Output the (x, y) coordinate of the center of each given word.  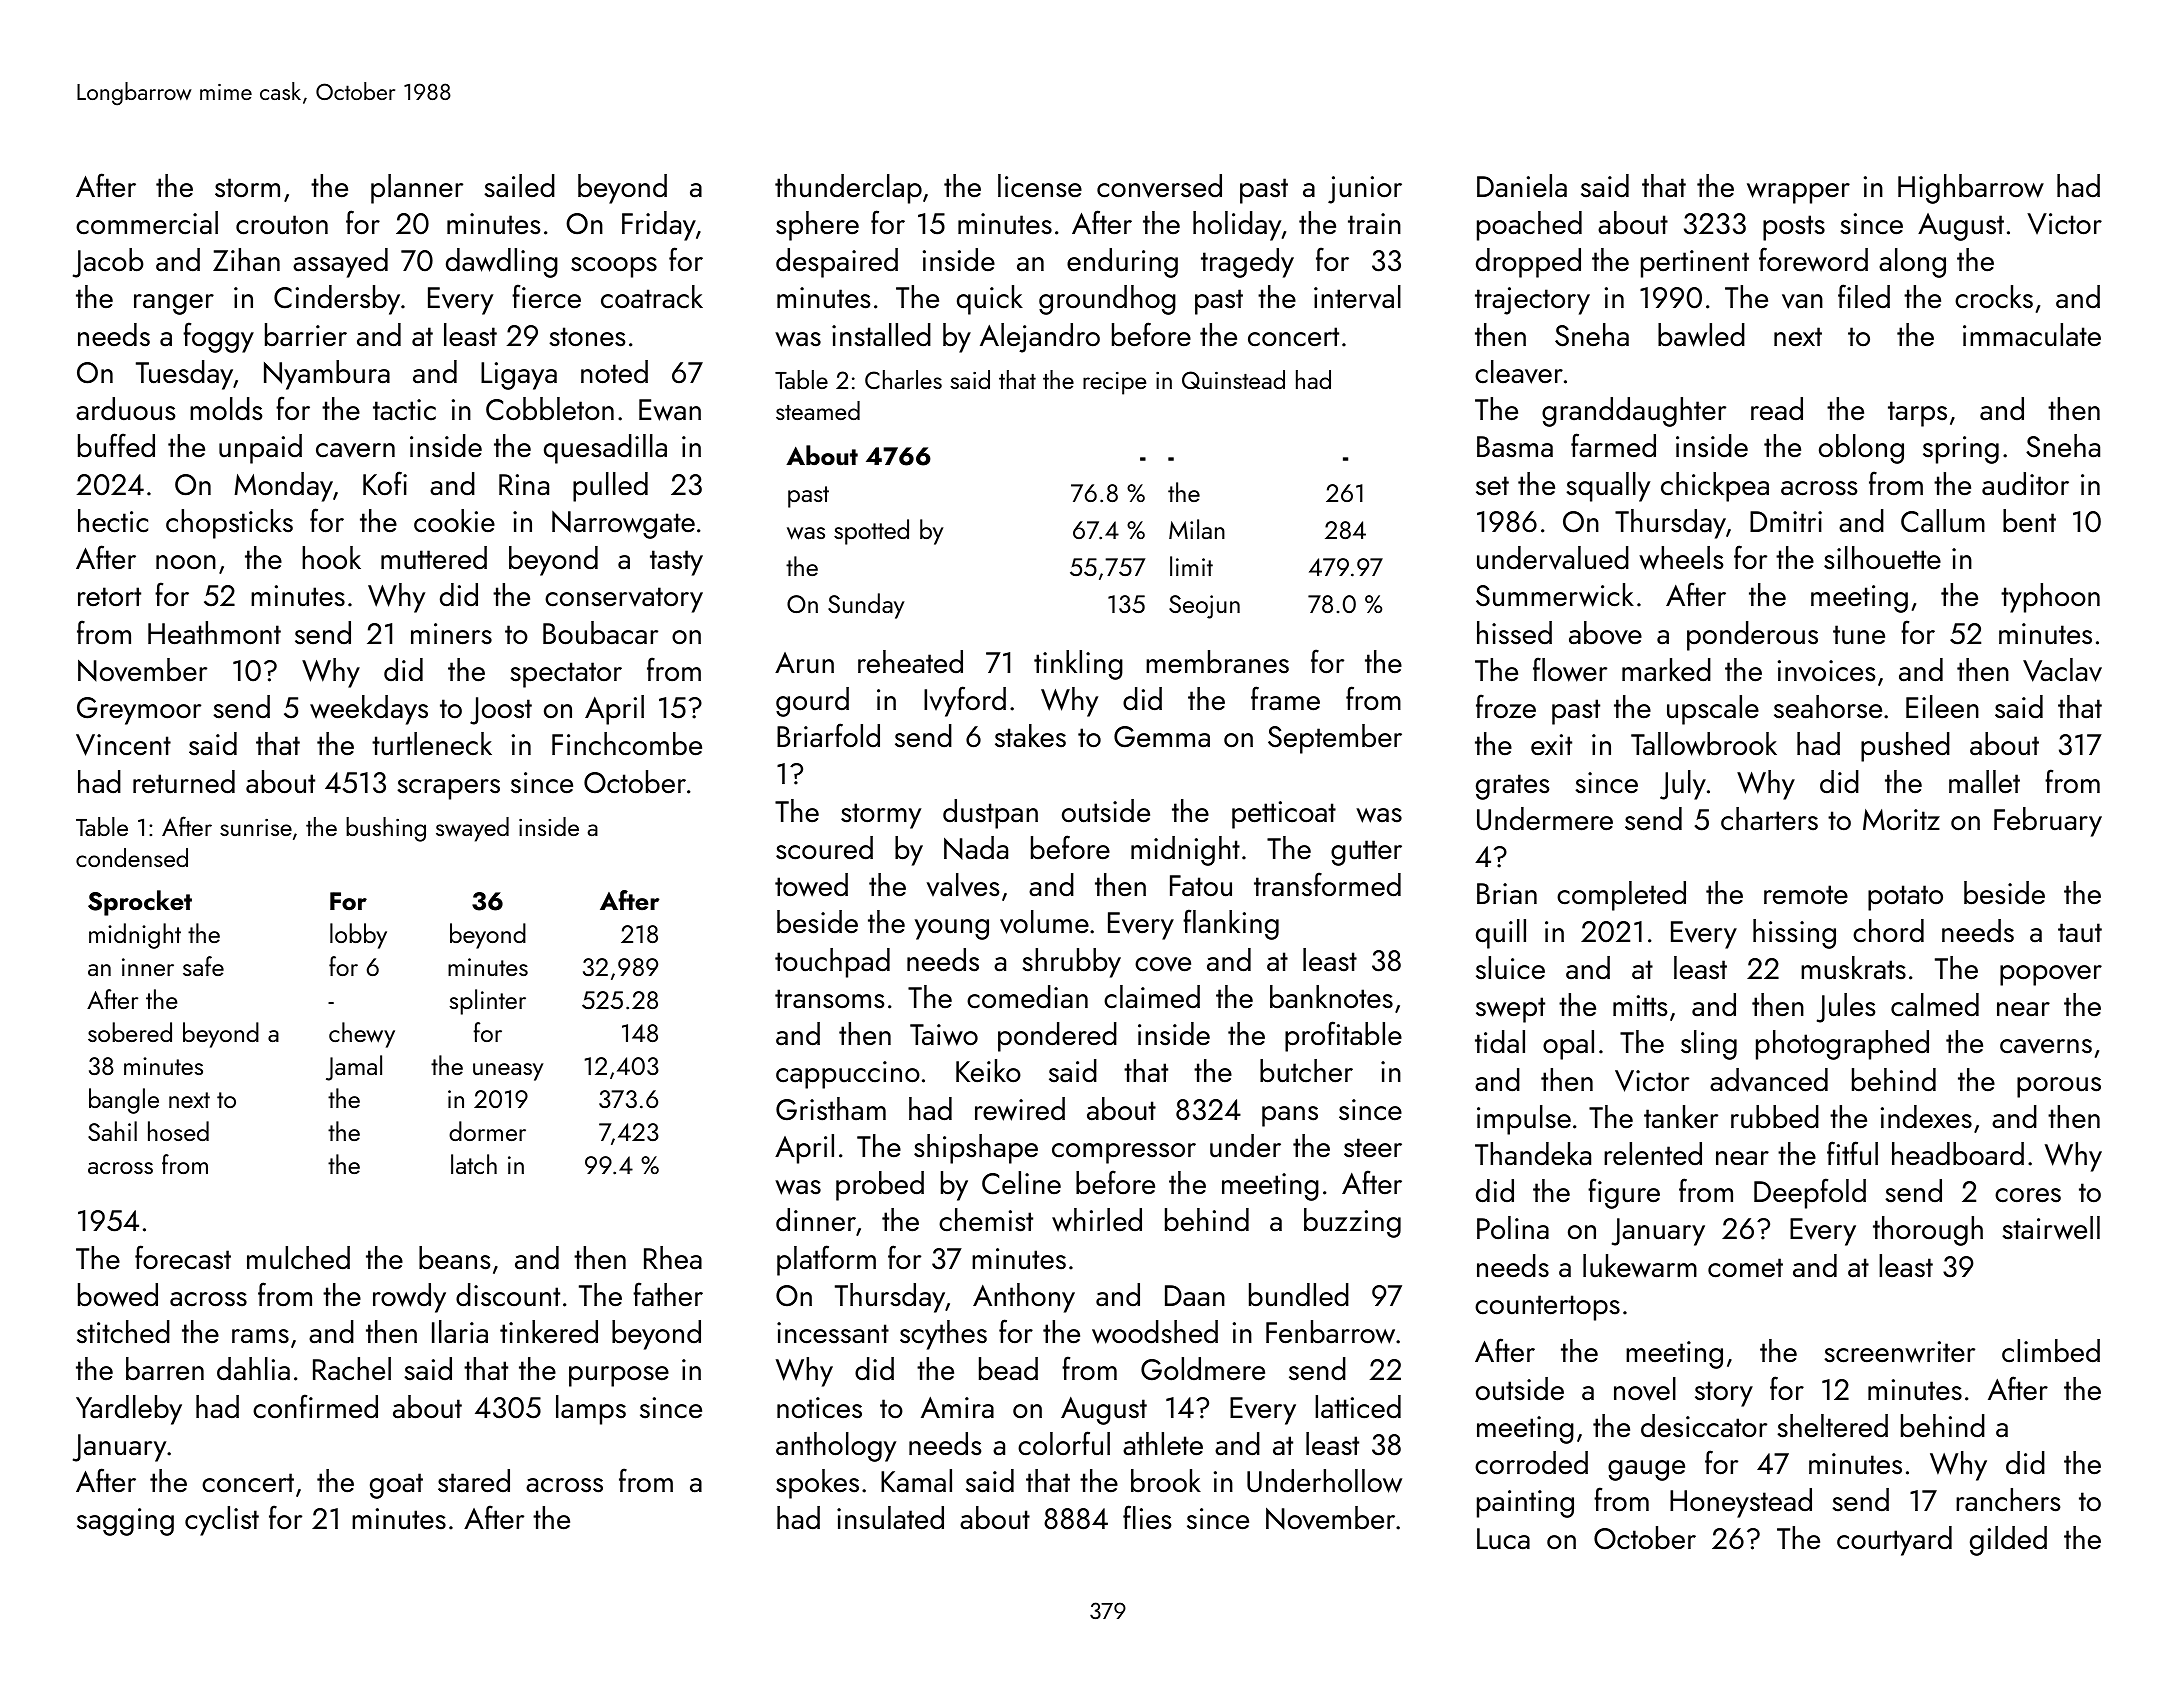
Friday (659, 226)
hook (331, 557)
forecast (183, 1257)
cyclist (222, 1521)
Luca (1503, 1539)
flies (1147, 1517)
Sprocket (140, 903)
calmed (1935, 1005)
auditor (2025, 484)
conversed (1159, 186)
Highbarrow (1971, 189)
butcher (1306, 1071)
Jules (1846, 1008)
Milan (1197, 529)
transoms (829, 999)
